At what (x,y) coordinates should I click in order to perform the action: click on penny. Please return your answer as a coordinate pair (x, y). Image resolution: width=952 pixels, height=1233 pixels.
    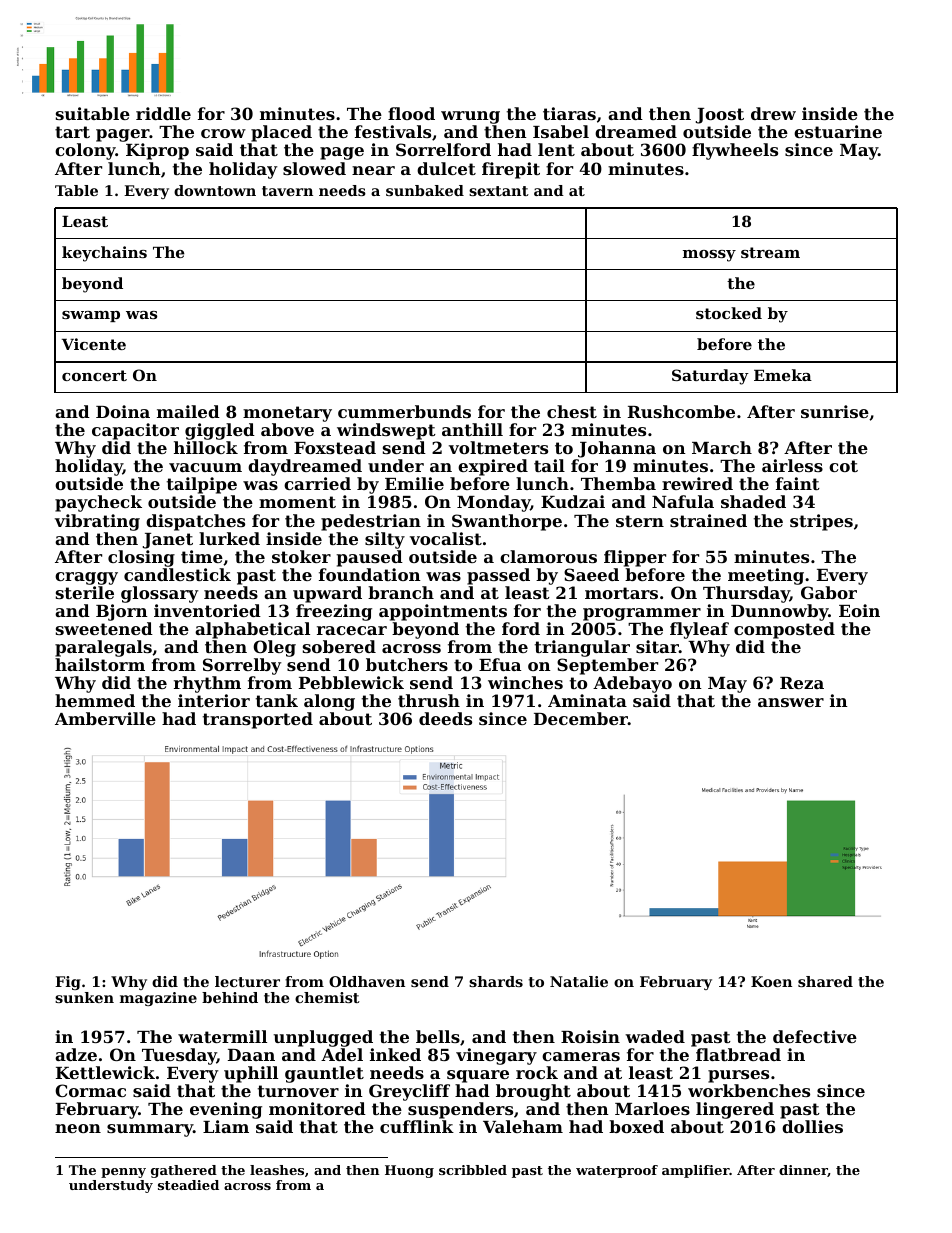
    Looking at the image, I should click on (123, 1173).
